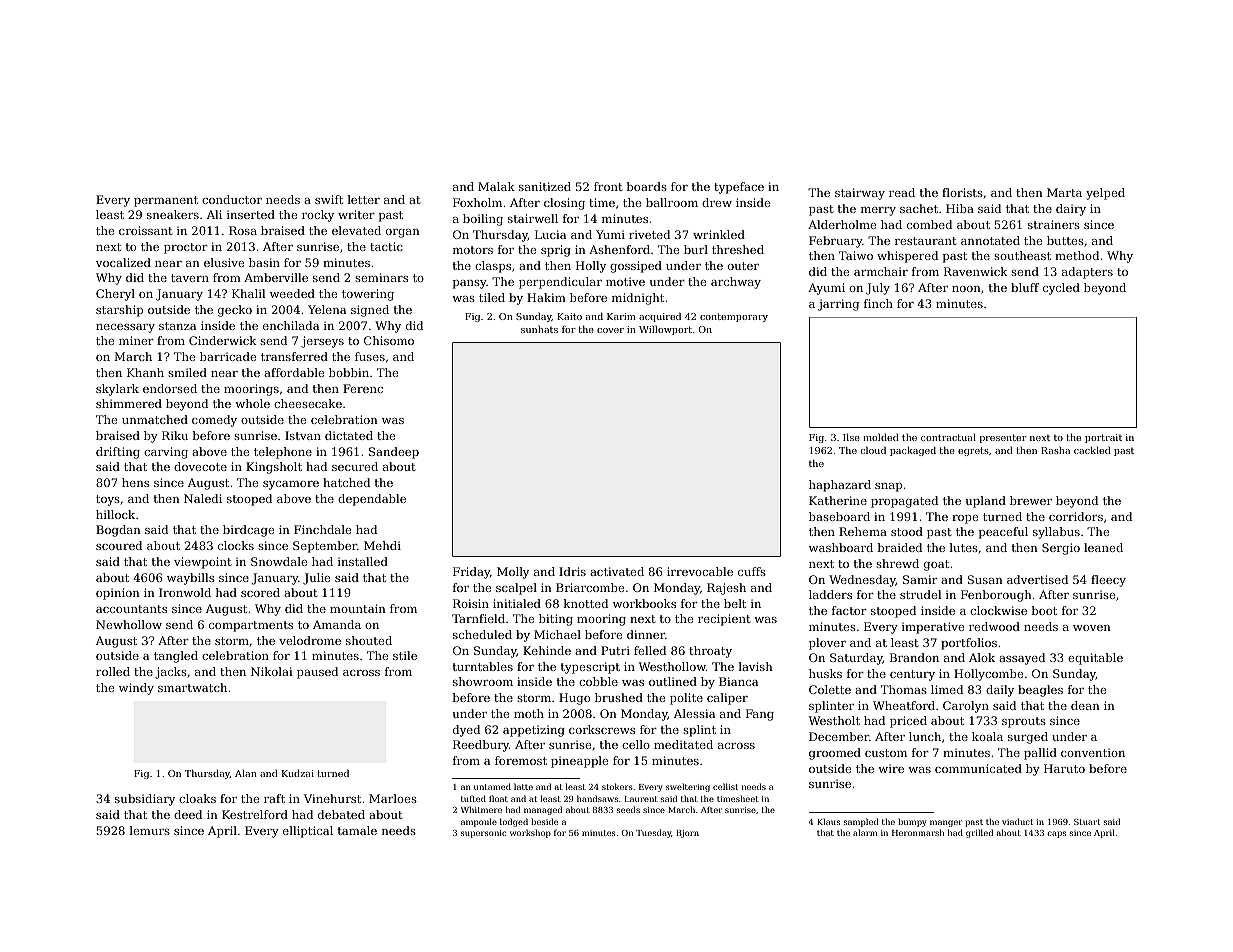  Describe the element at coordinates (370, 356) in the screenshot. I see `fuses` at that location.
